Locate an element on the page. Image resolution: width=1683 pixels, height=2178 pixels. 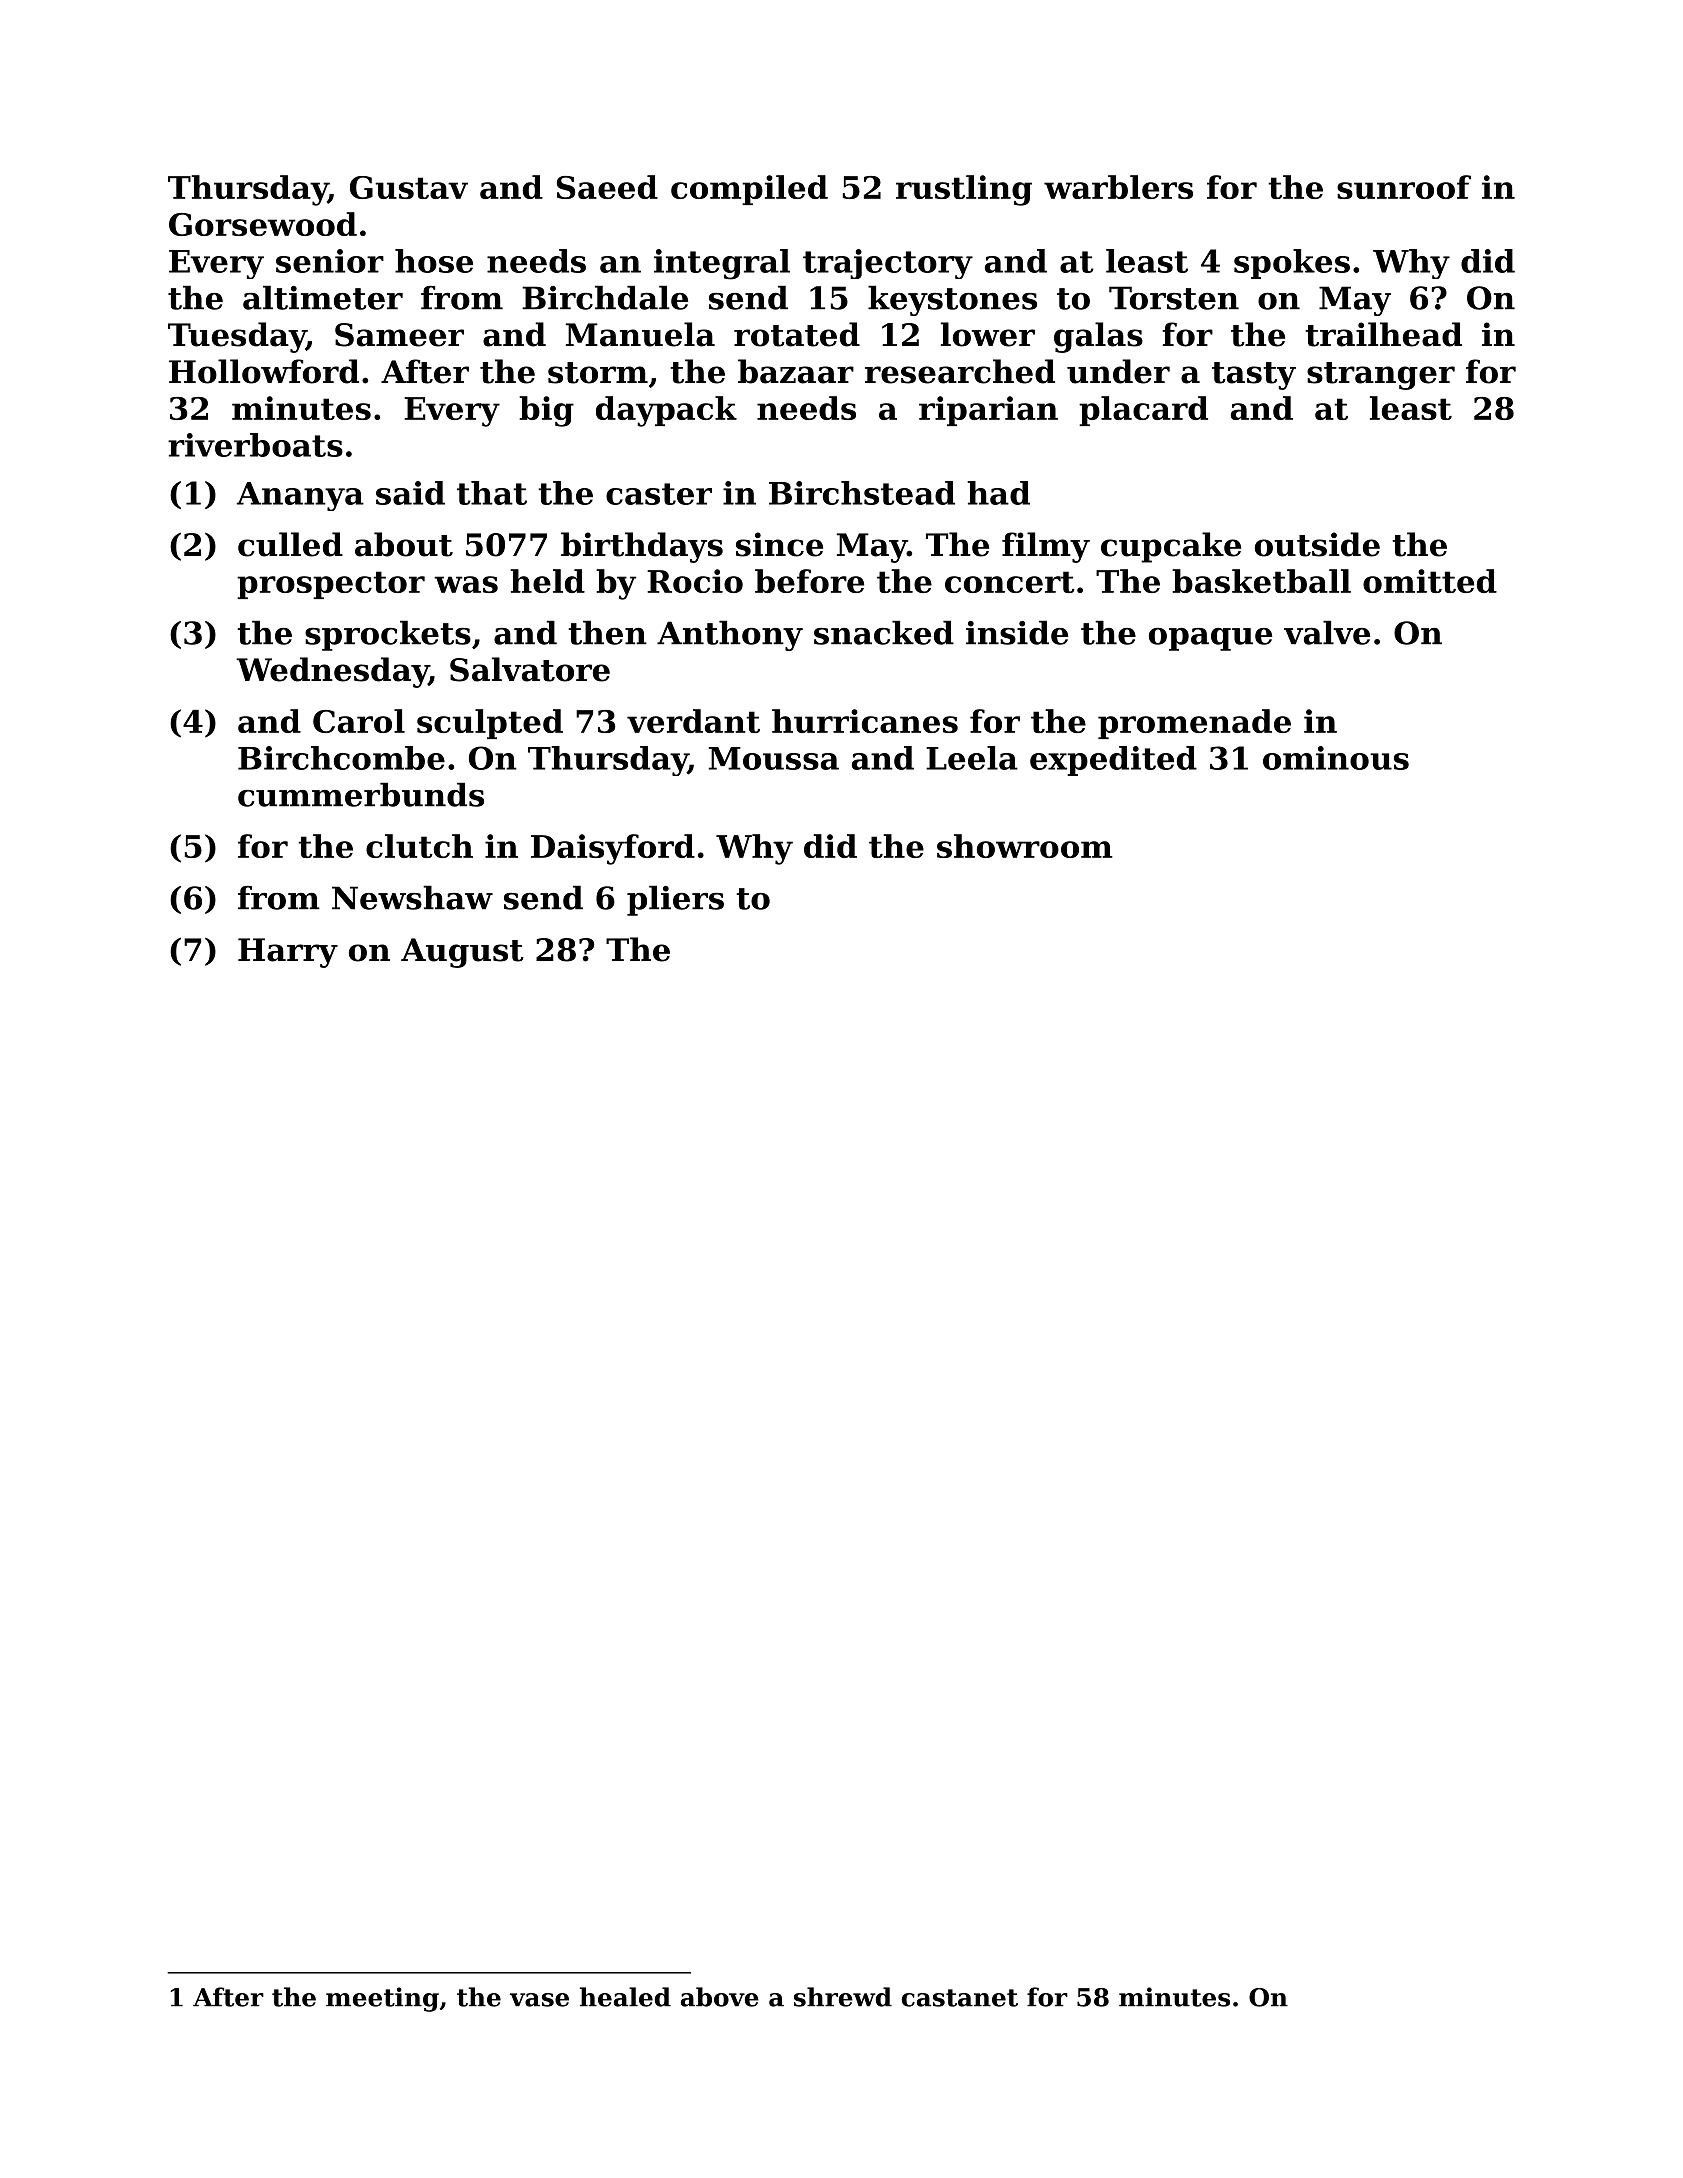
meeting is located at coordinates (382, 1999).
